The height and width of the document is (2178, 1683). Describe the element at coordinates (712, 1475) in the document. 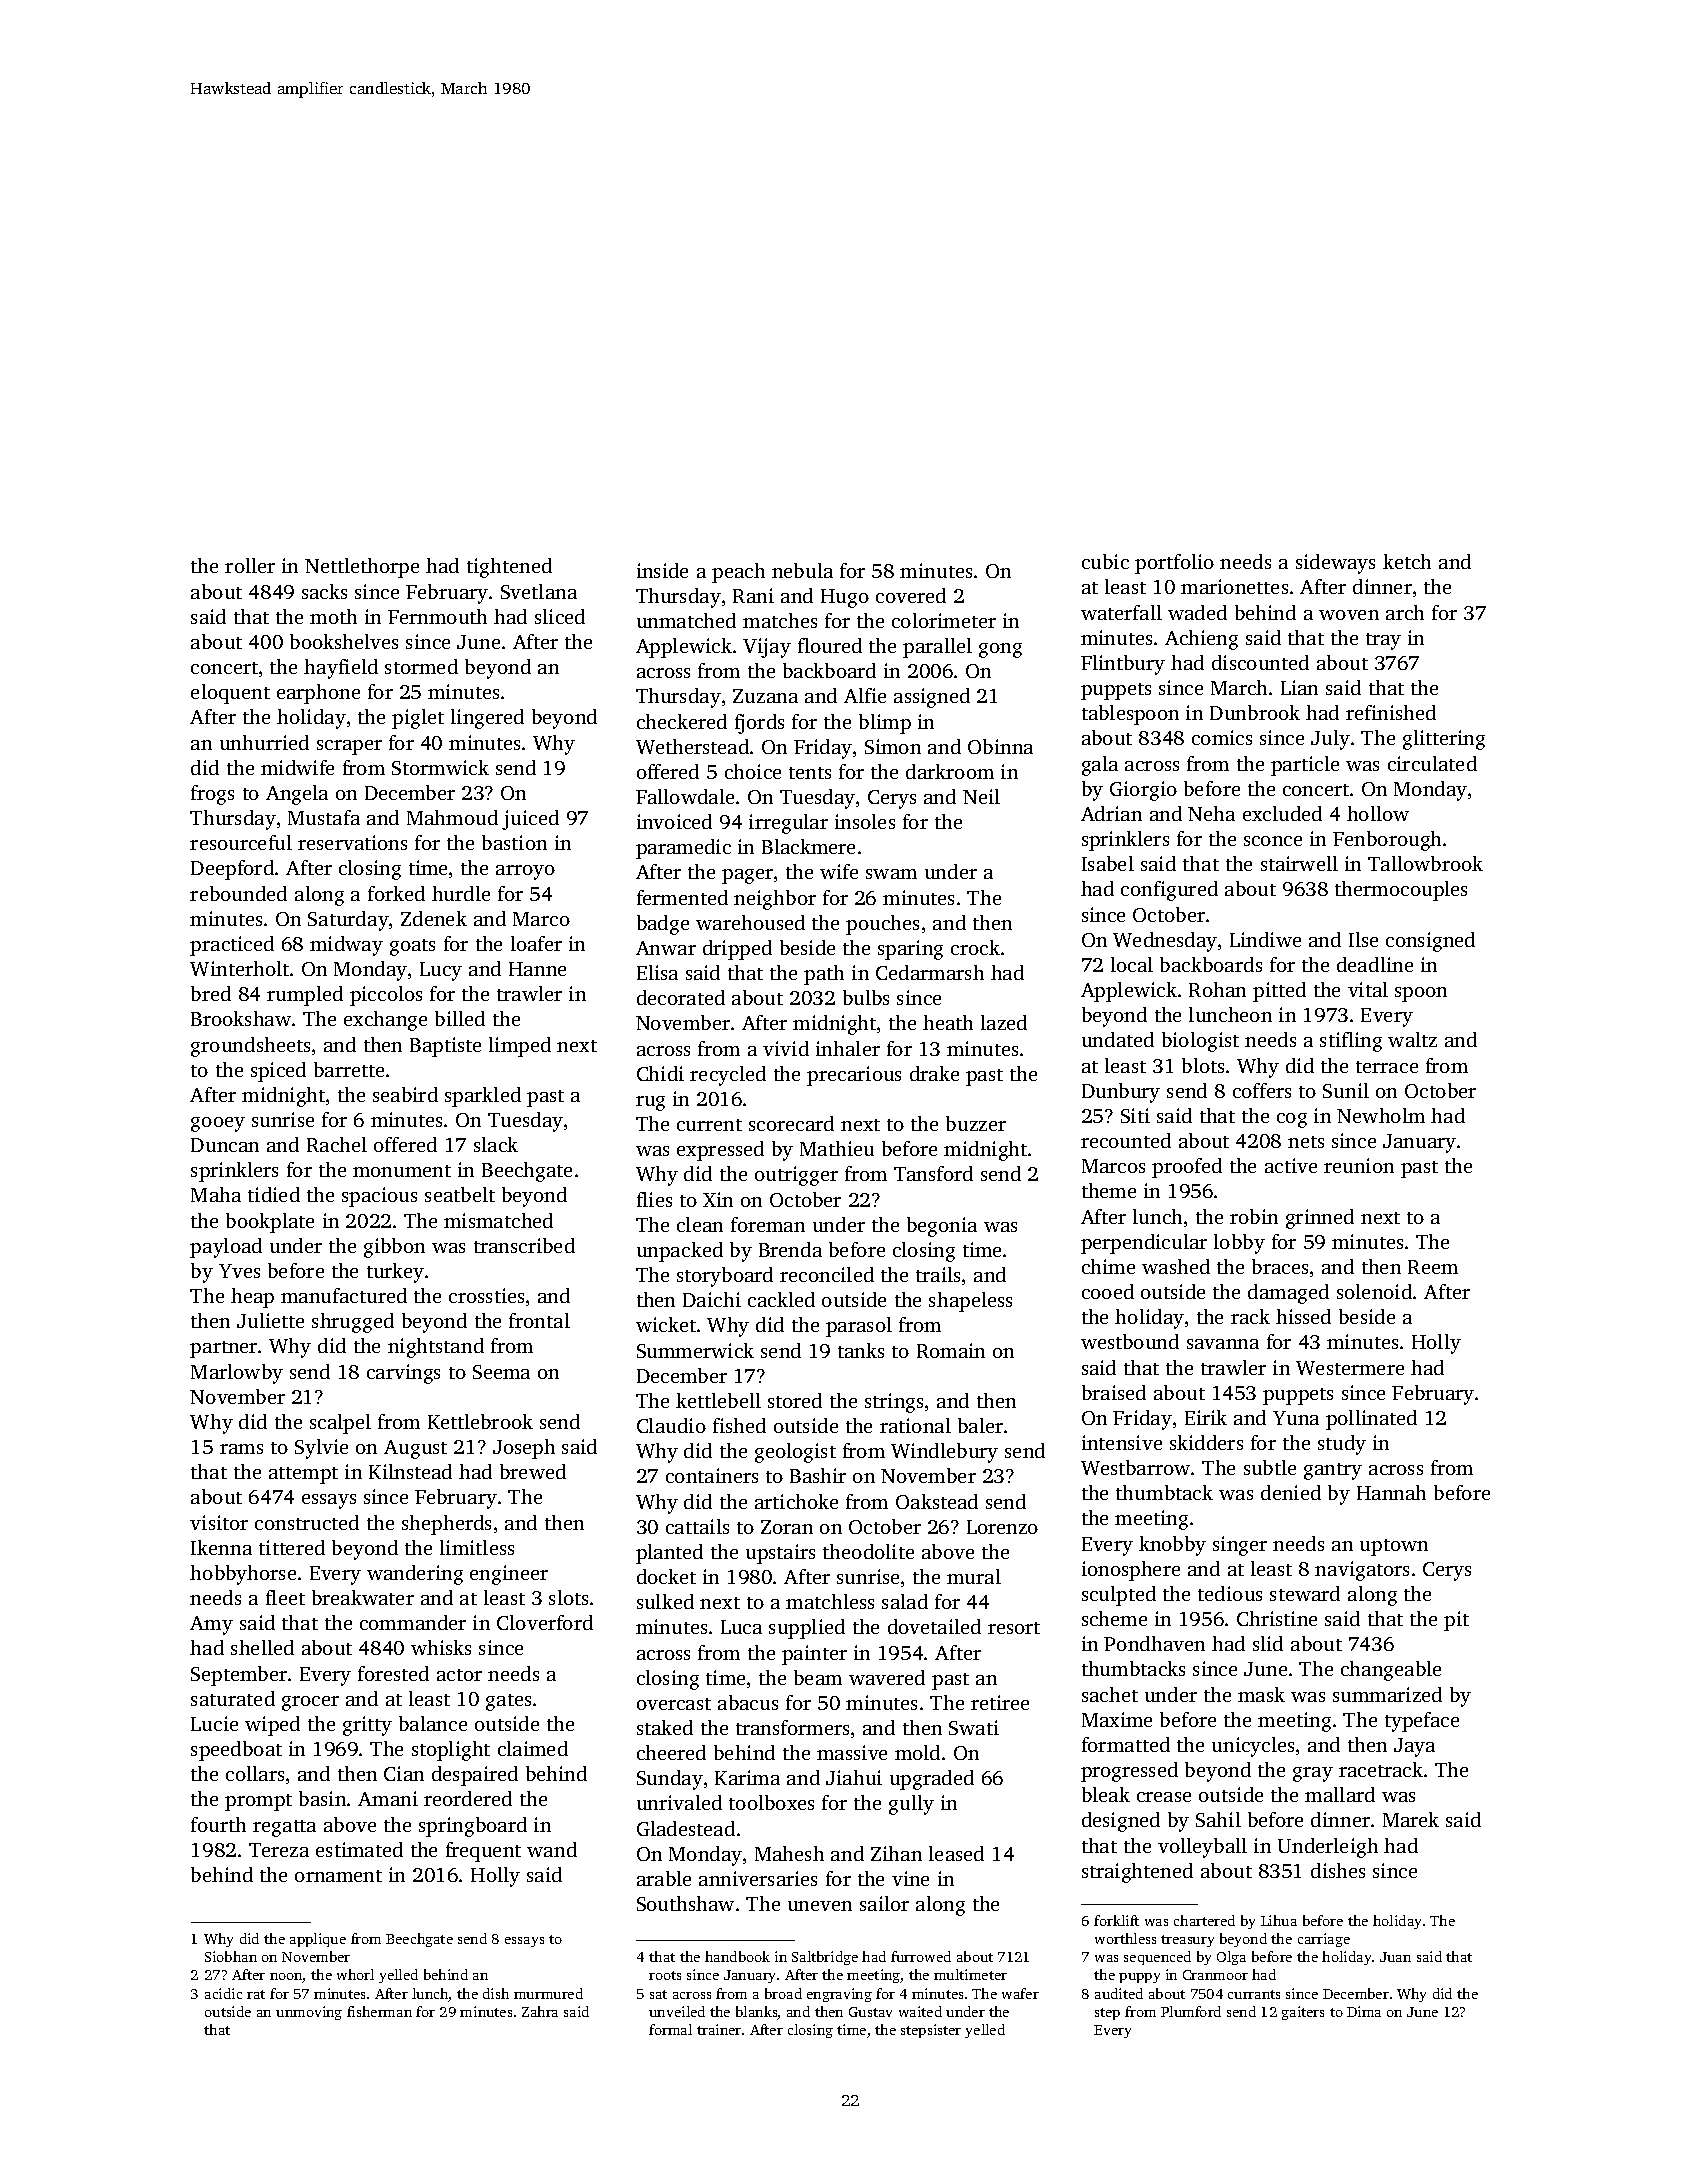

I see `containers` at that location.
